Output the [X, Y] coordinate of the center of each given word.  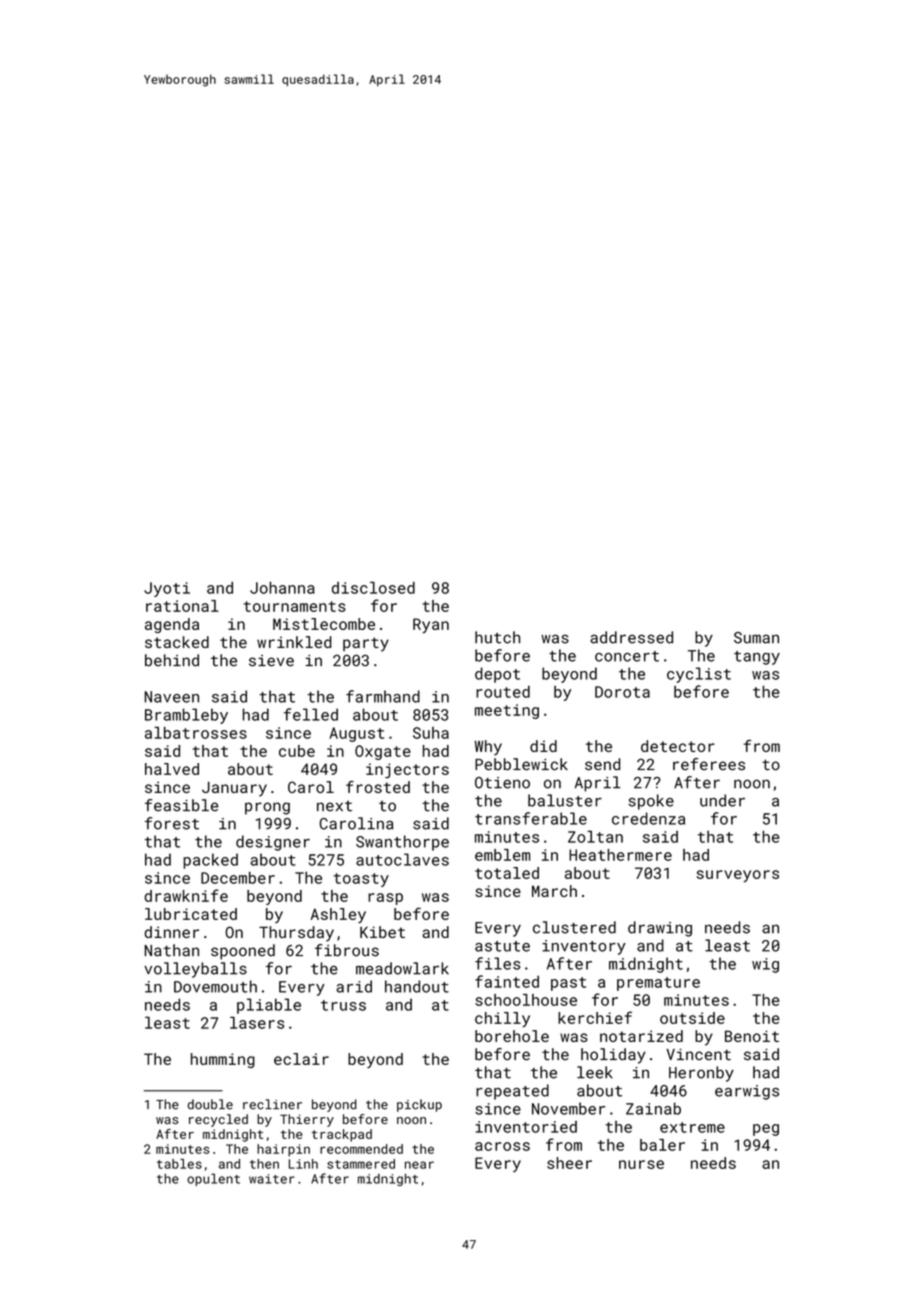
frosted [378, 787]
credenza [648, 818]
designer [273, 843]
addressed [631, 637]
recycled [218, 1120]
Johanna [282, 588]
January [234, 789]
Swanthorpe [402, 843]
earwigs [747, 1092]
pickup [419, 1105]
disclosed [373, 588]
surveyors [738, 876]
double [210, 1104]
